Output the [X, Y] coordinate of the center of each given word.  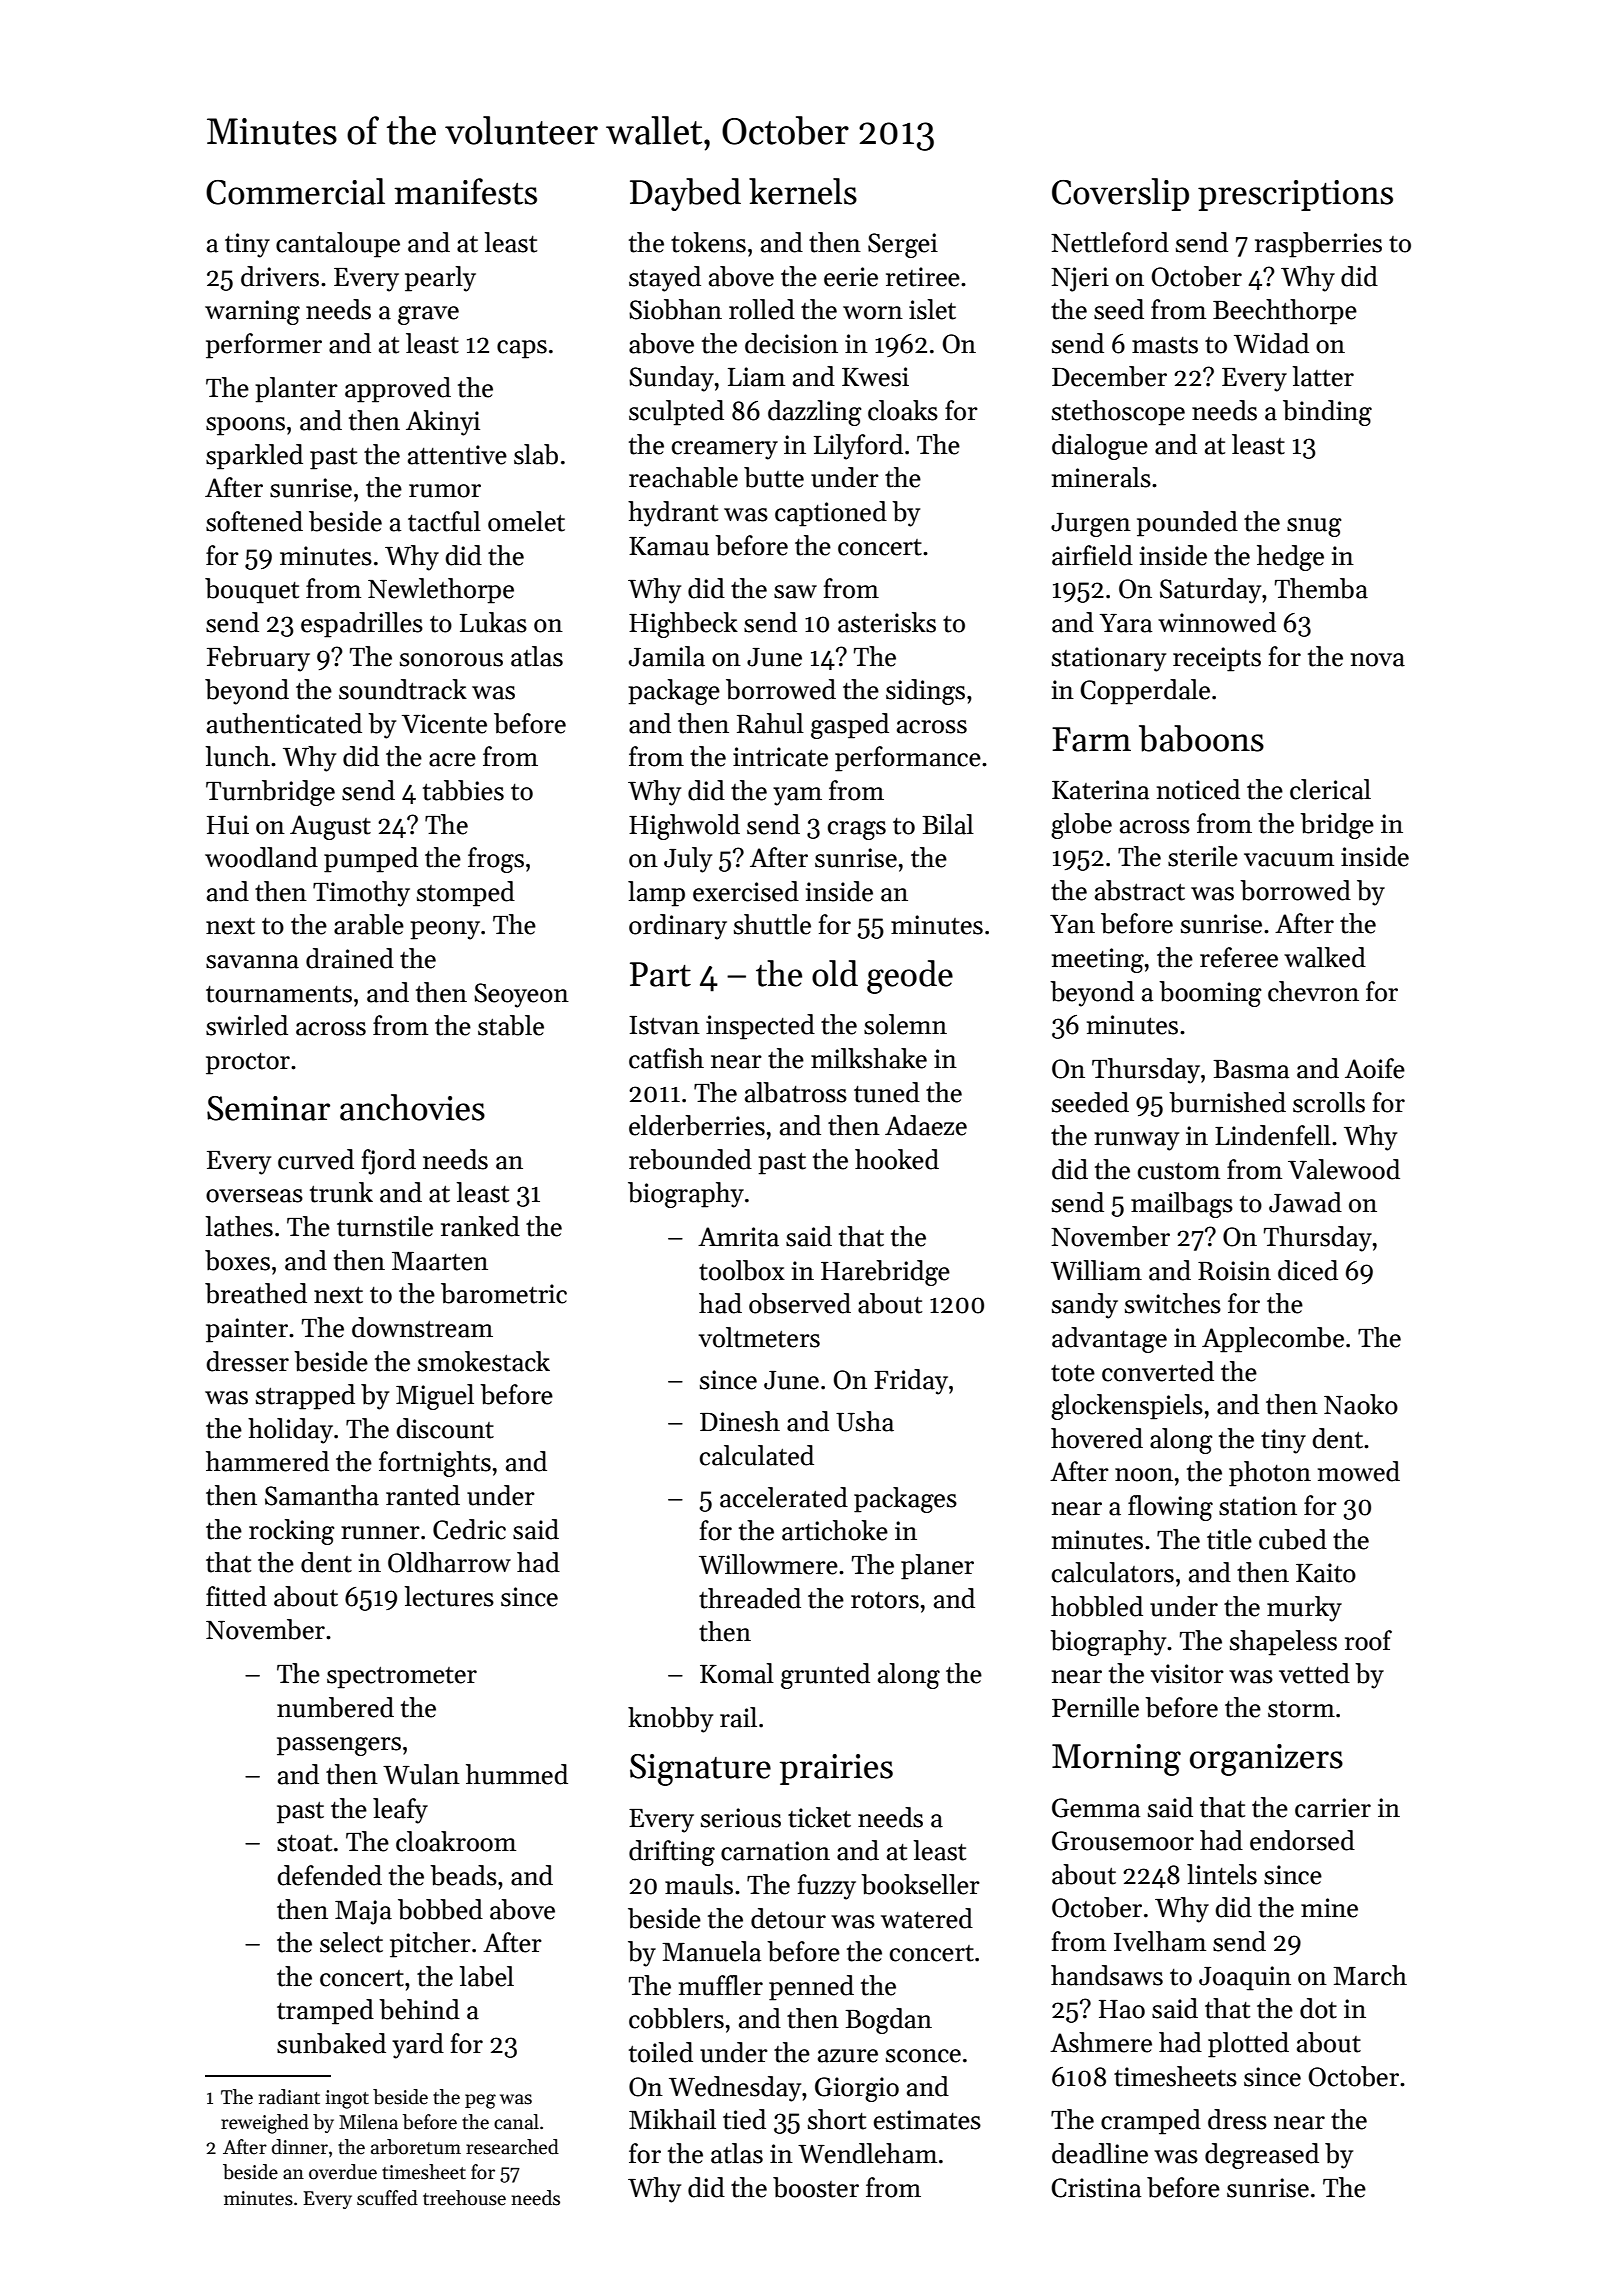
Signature [700, 1770]
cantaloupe [338, 245]
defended [329, 1875]
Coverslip [1120, 194]
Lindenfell [1273, 1135]
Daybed [685, 194]
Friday [911, 1382]
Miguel [435, 1397]
